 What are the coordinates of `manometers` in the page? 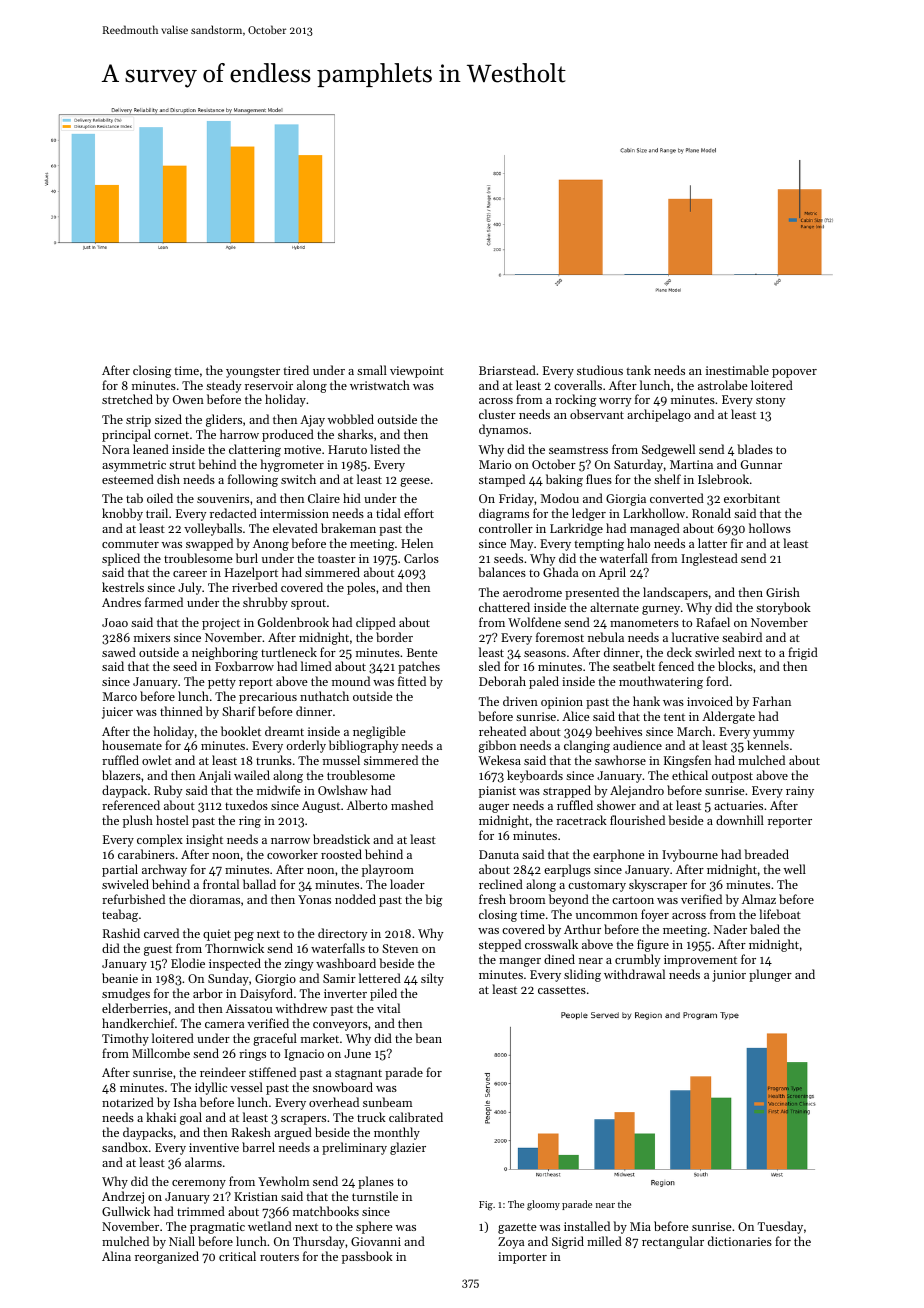 It's located at (644, 623).
